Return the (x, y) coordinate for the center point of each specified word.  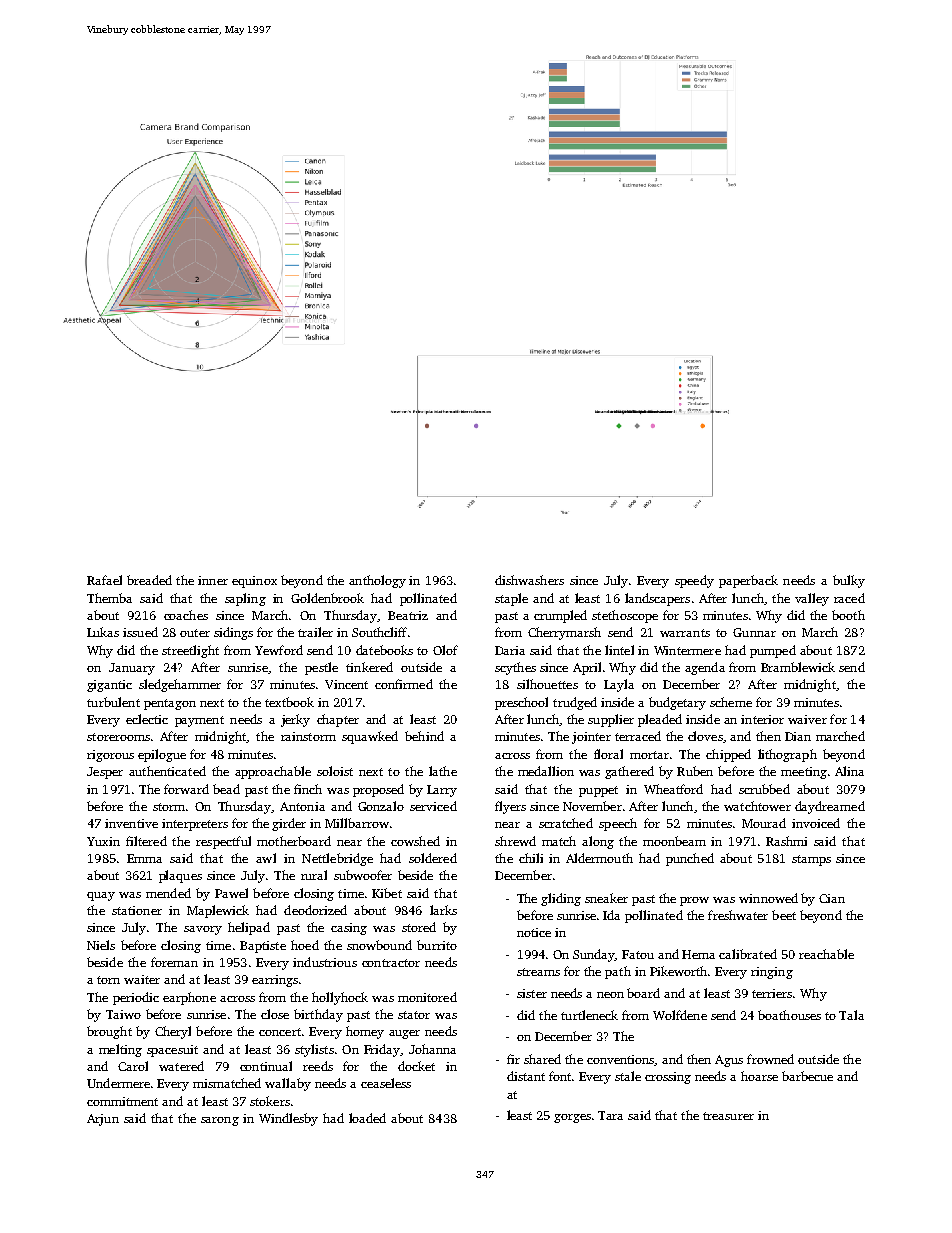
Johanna (432, 1049)
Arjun (103, 1120)
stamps (811, 860)
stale (628, 1076)
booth (848, 615)
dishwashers (529, 580)
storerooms (118, 737)
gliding (561, 899)
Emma (144, 858)
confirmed (404, 684)
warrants (685, 633)
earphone (189, 998)
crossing (668, 1078)
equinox (254, 582)
